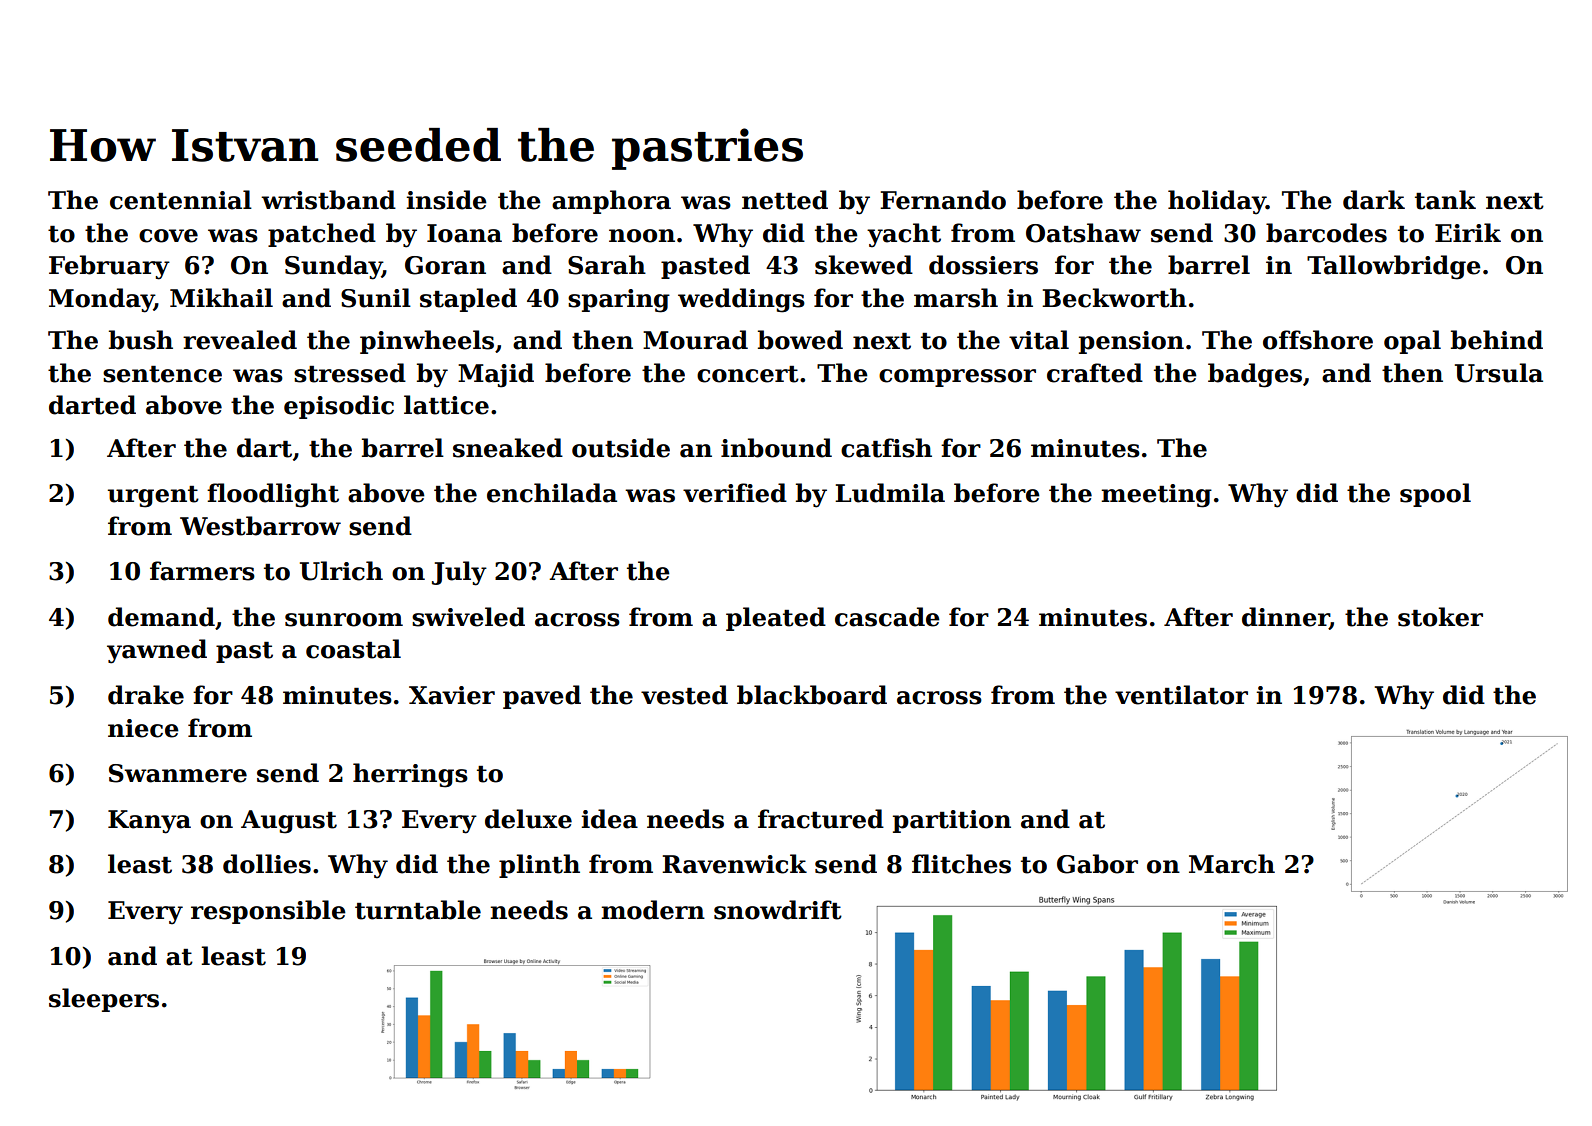 This page has height=1126, width=1592. I want to click on sleepers, so click(104, 1000).
